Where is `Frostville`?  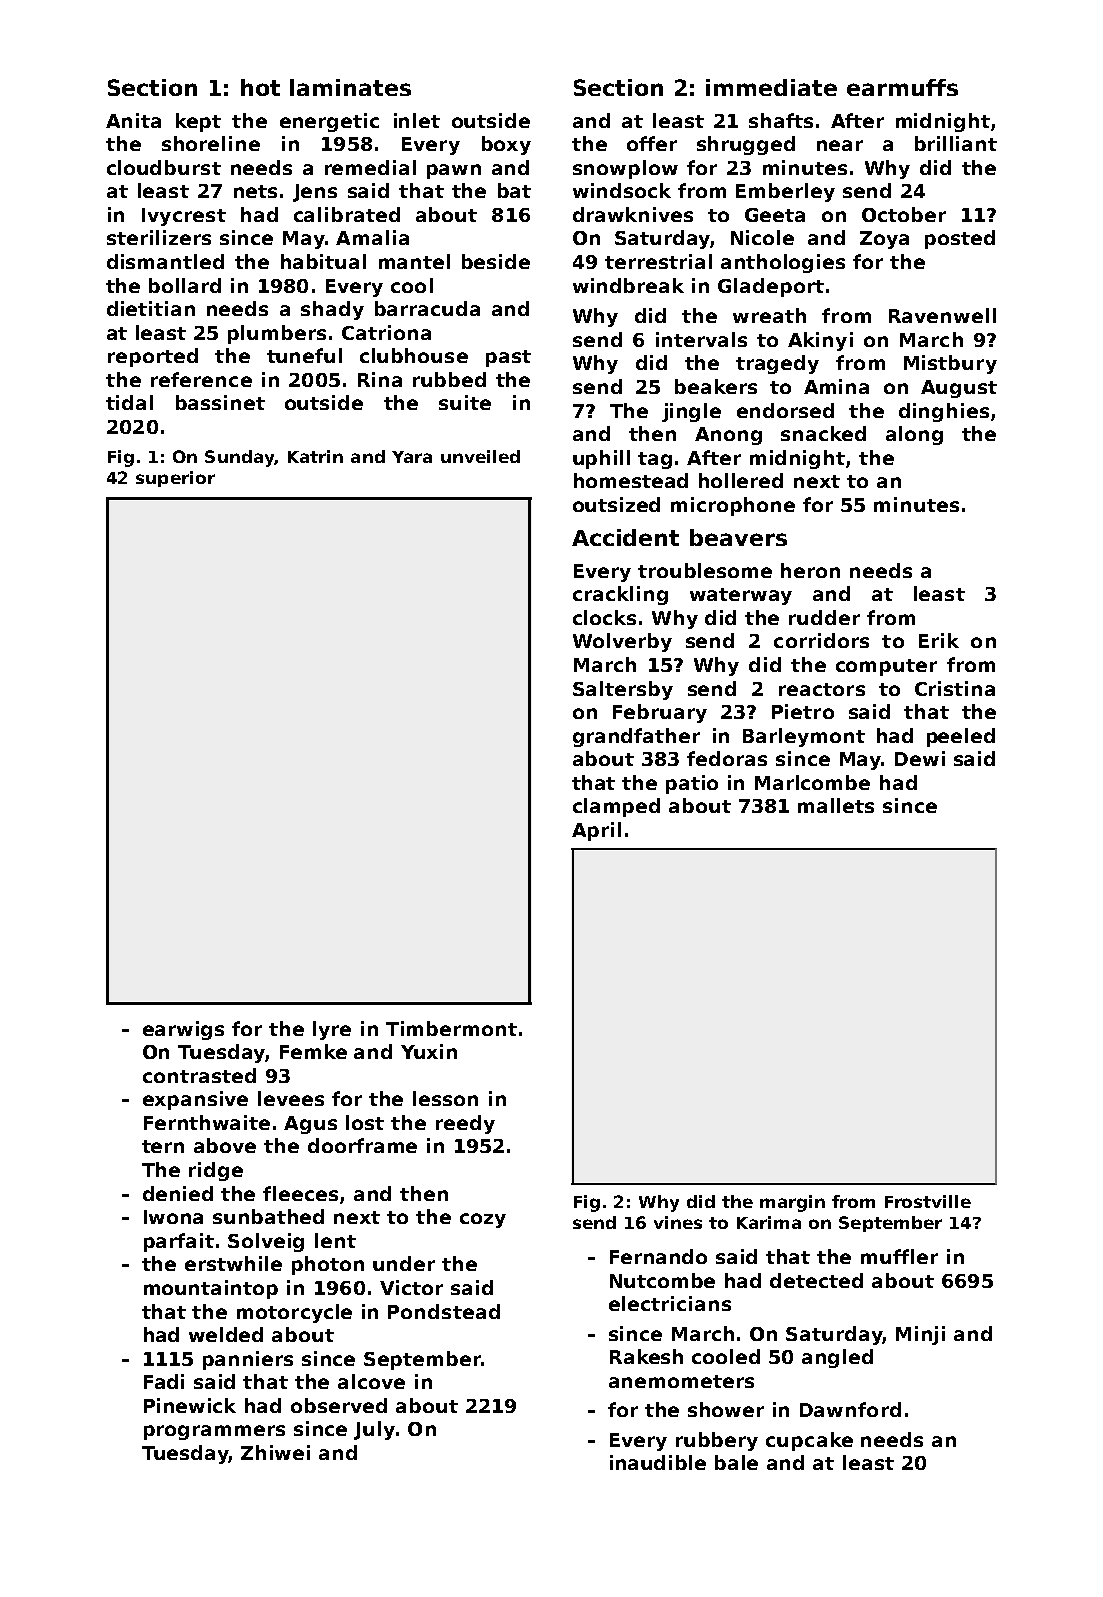 Frostville is located at coordinates (928, 1201).
